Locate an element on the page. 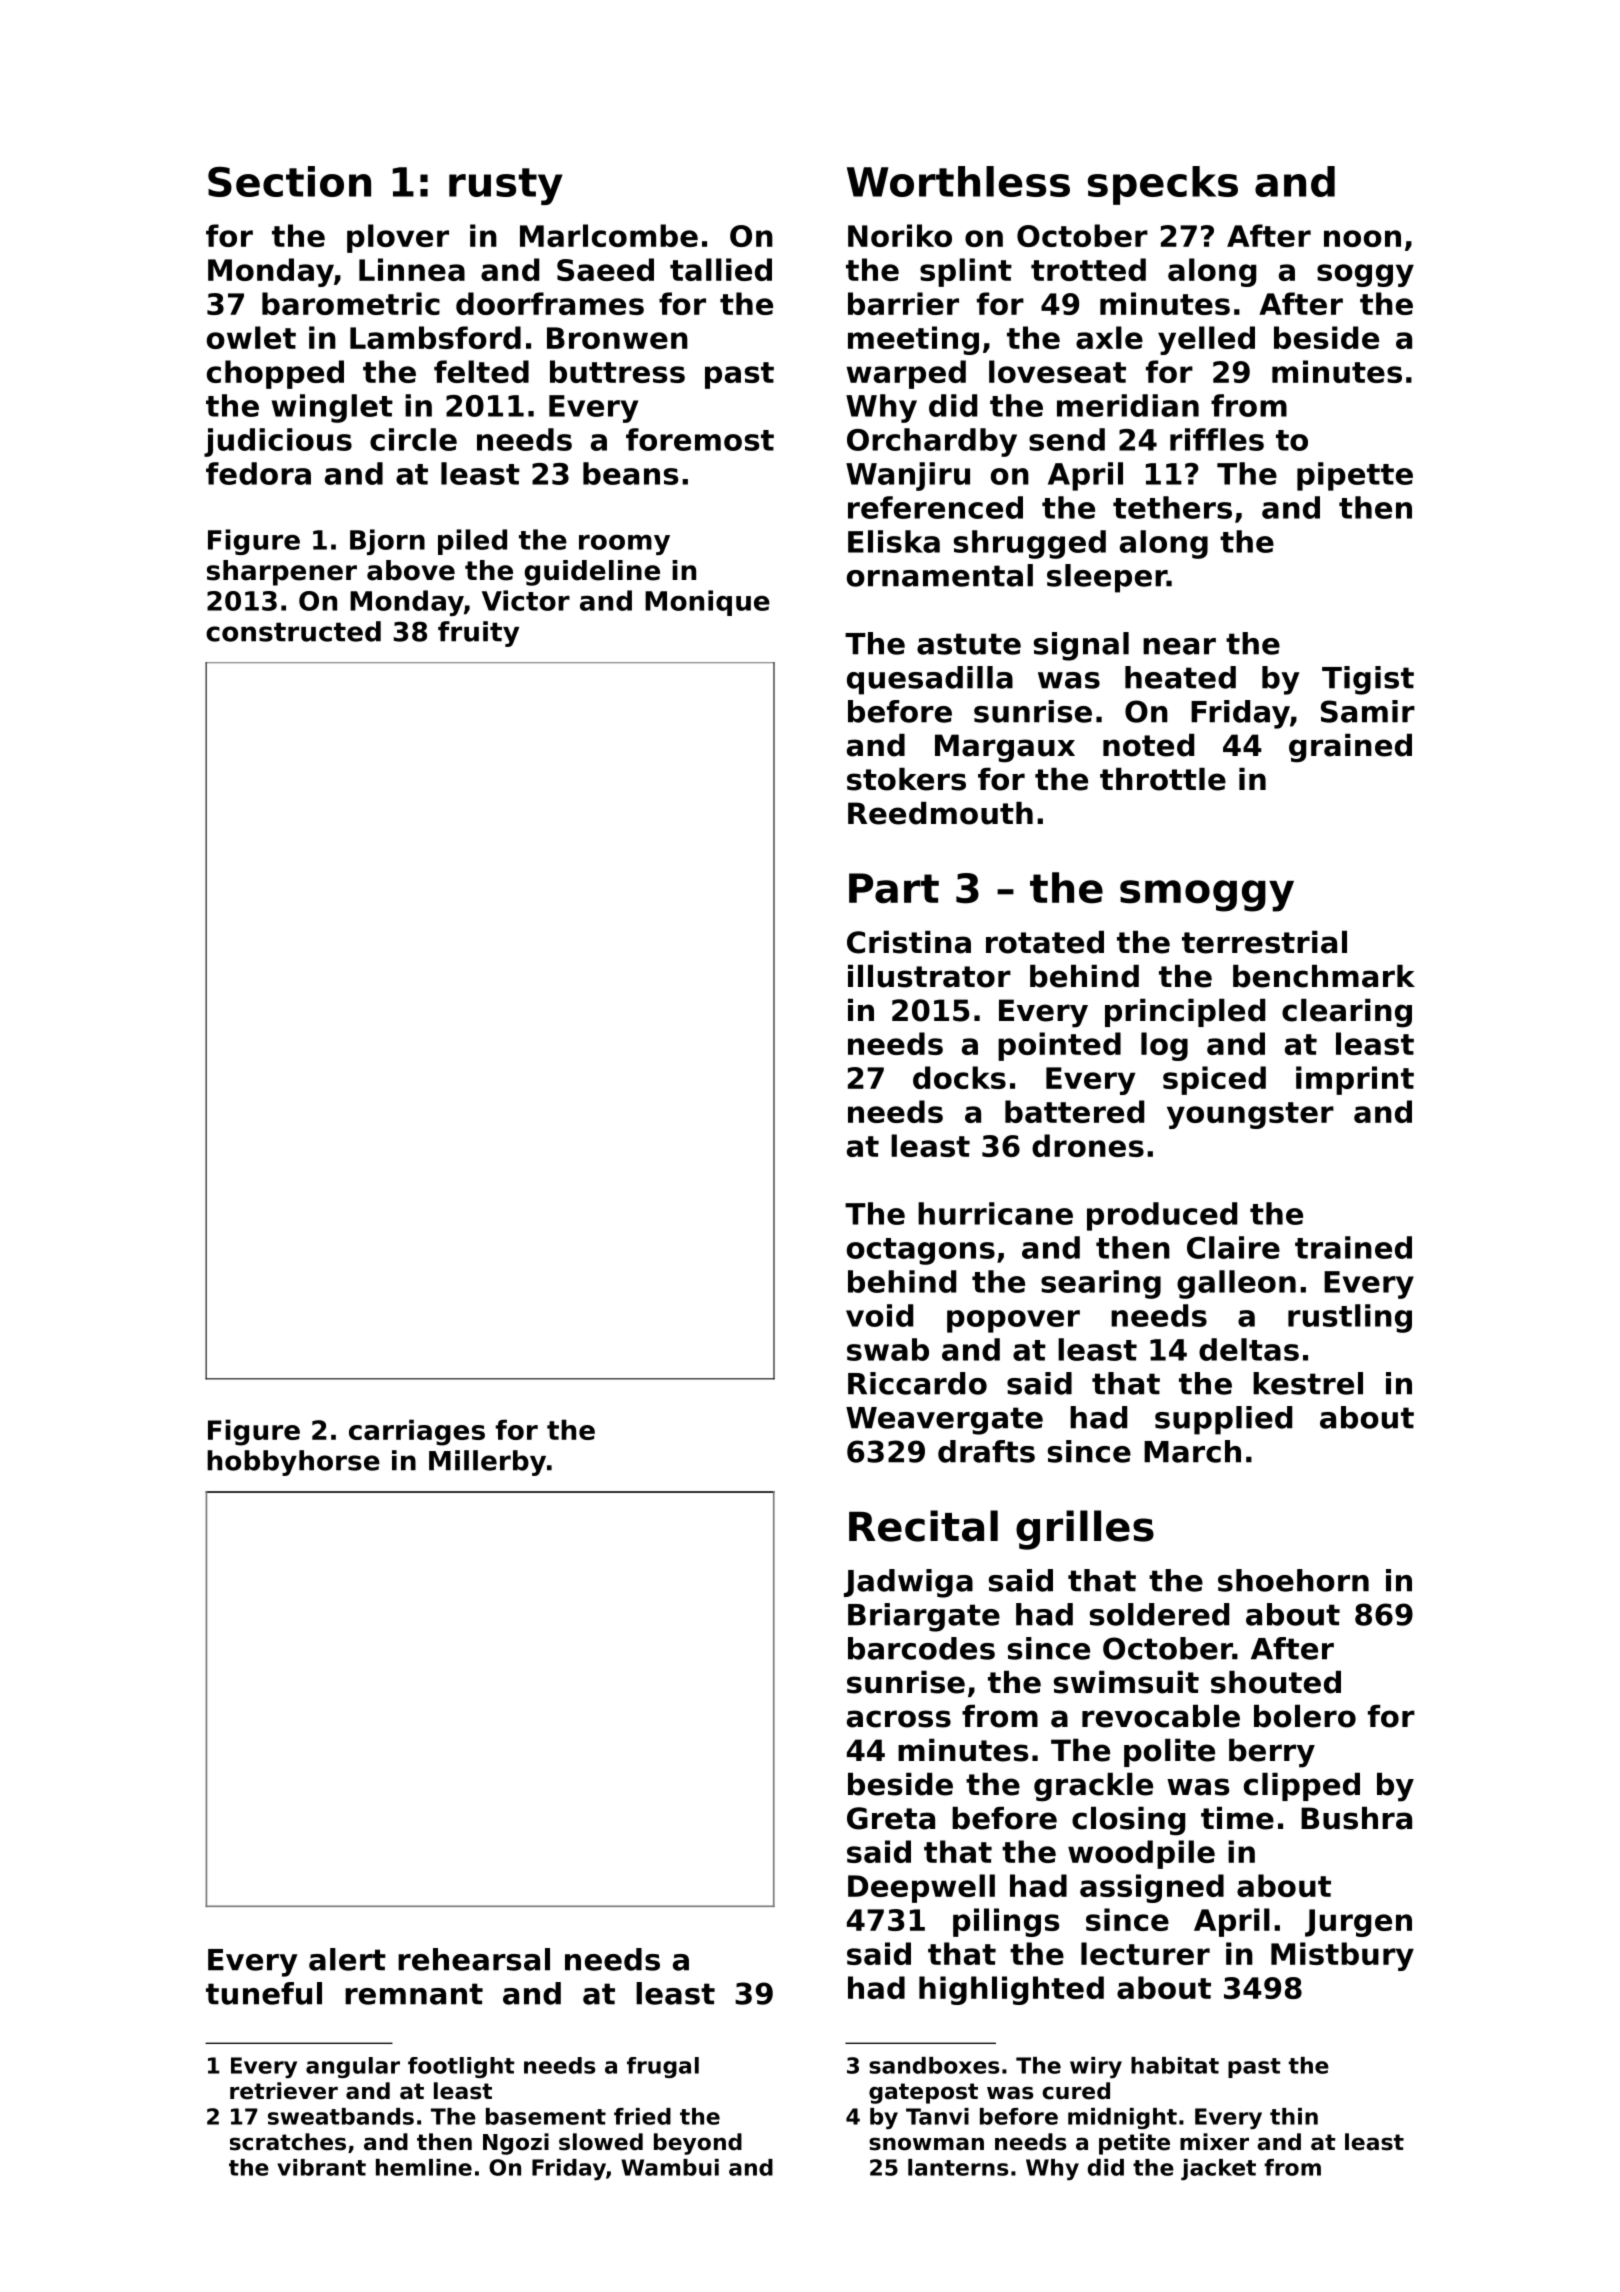 The image size is (1620, 2292). grained is located at coordinates (1350, 748).
